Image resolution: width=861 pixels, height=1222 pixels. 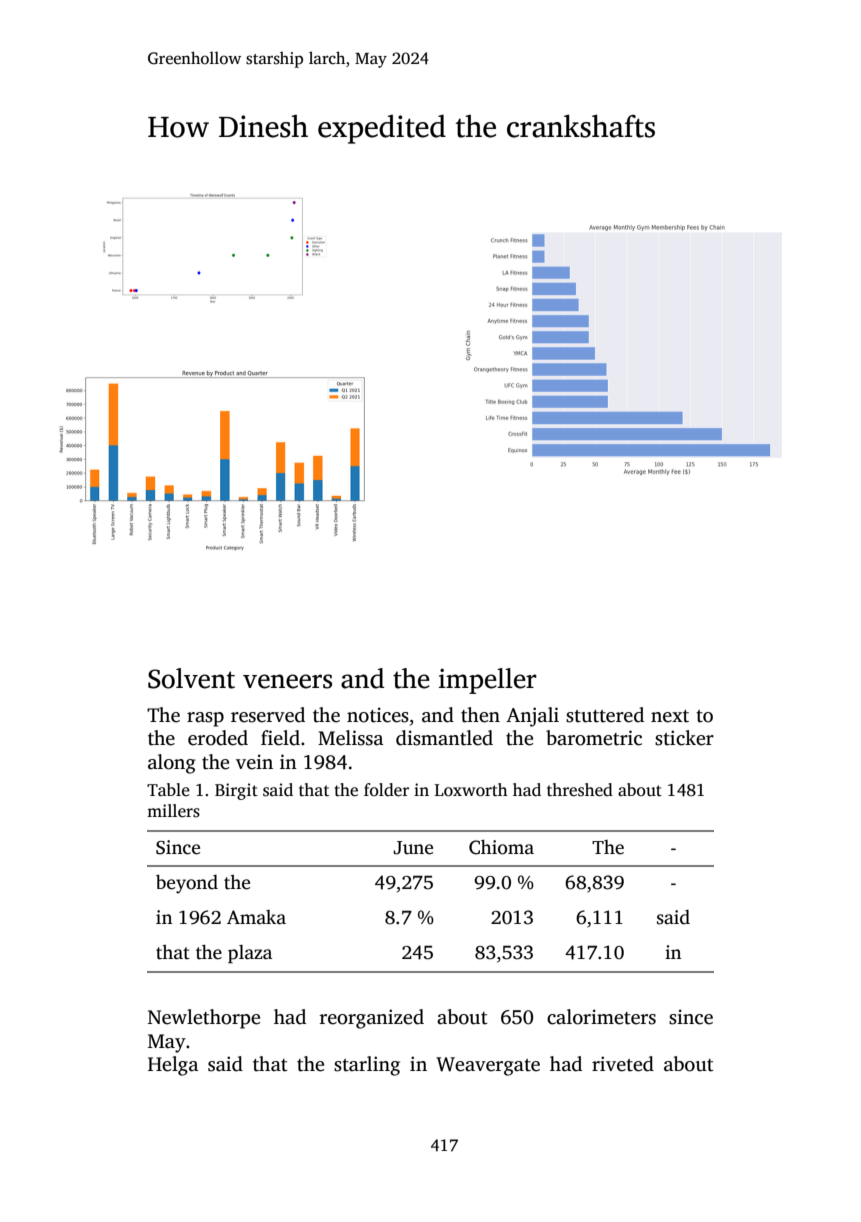 I want to click on impeller, so click(x=488, y=681).
